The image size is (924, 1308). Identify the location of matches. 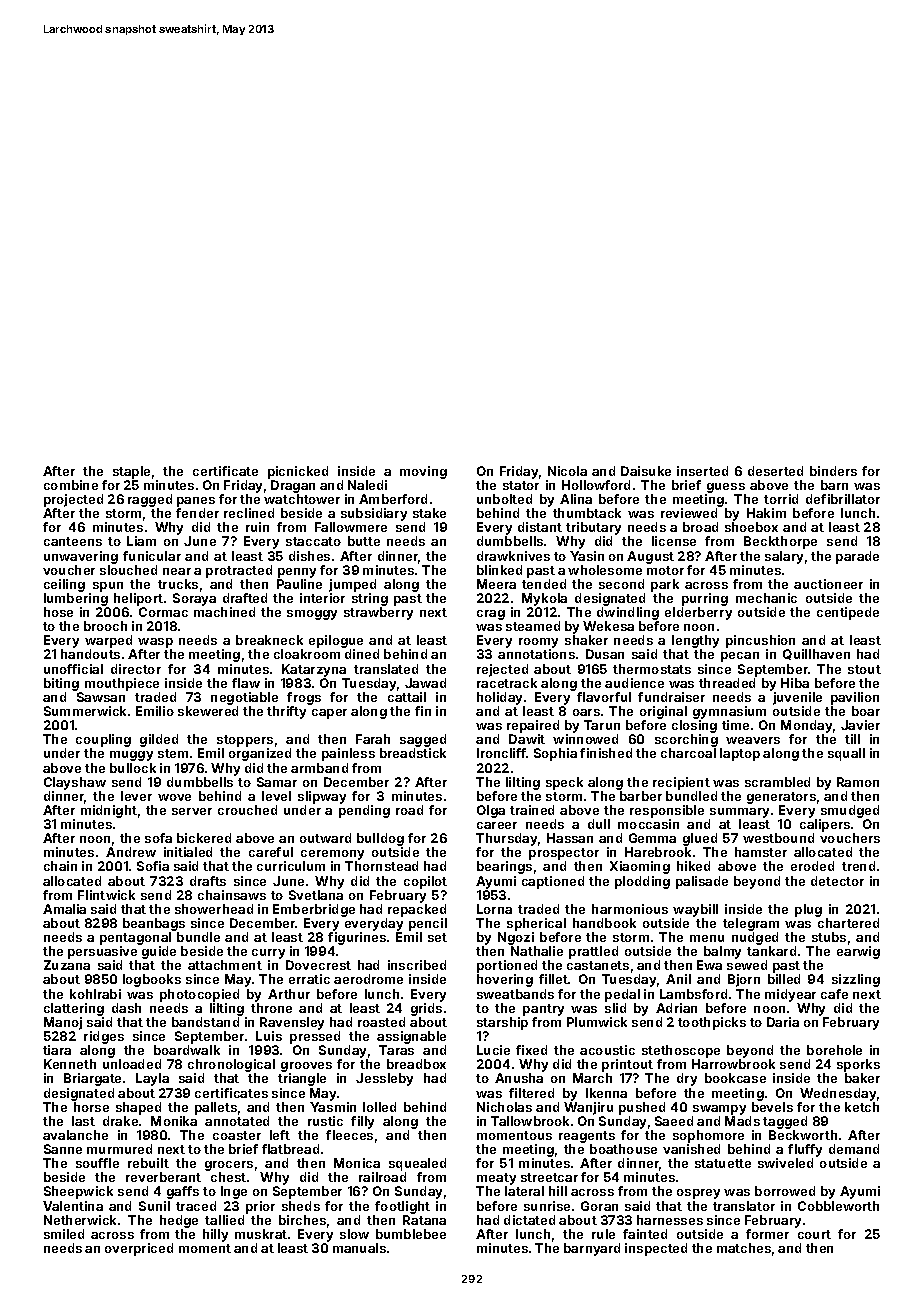
(744, 1248).
